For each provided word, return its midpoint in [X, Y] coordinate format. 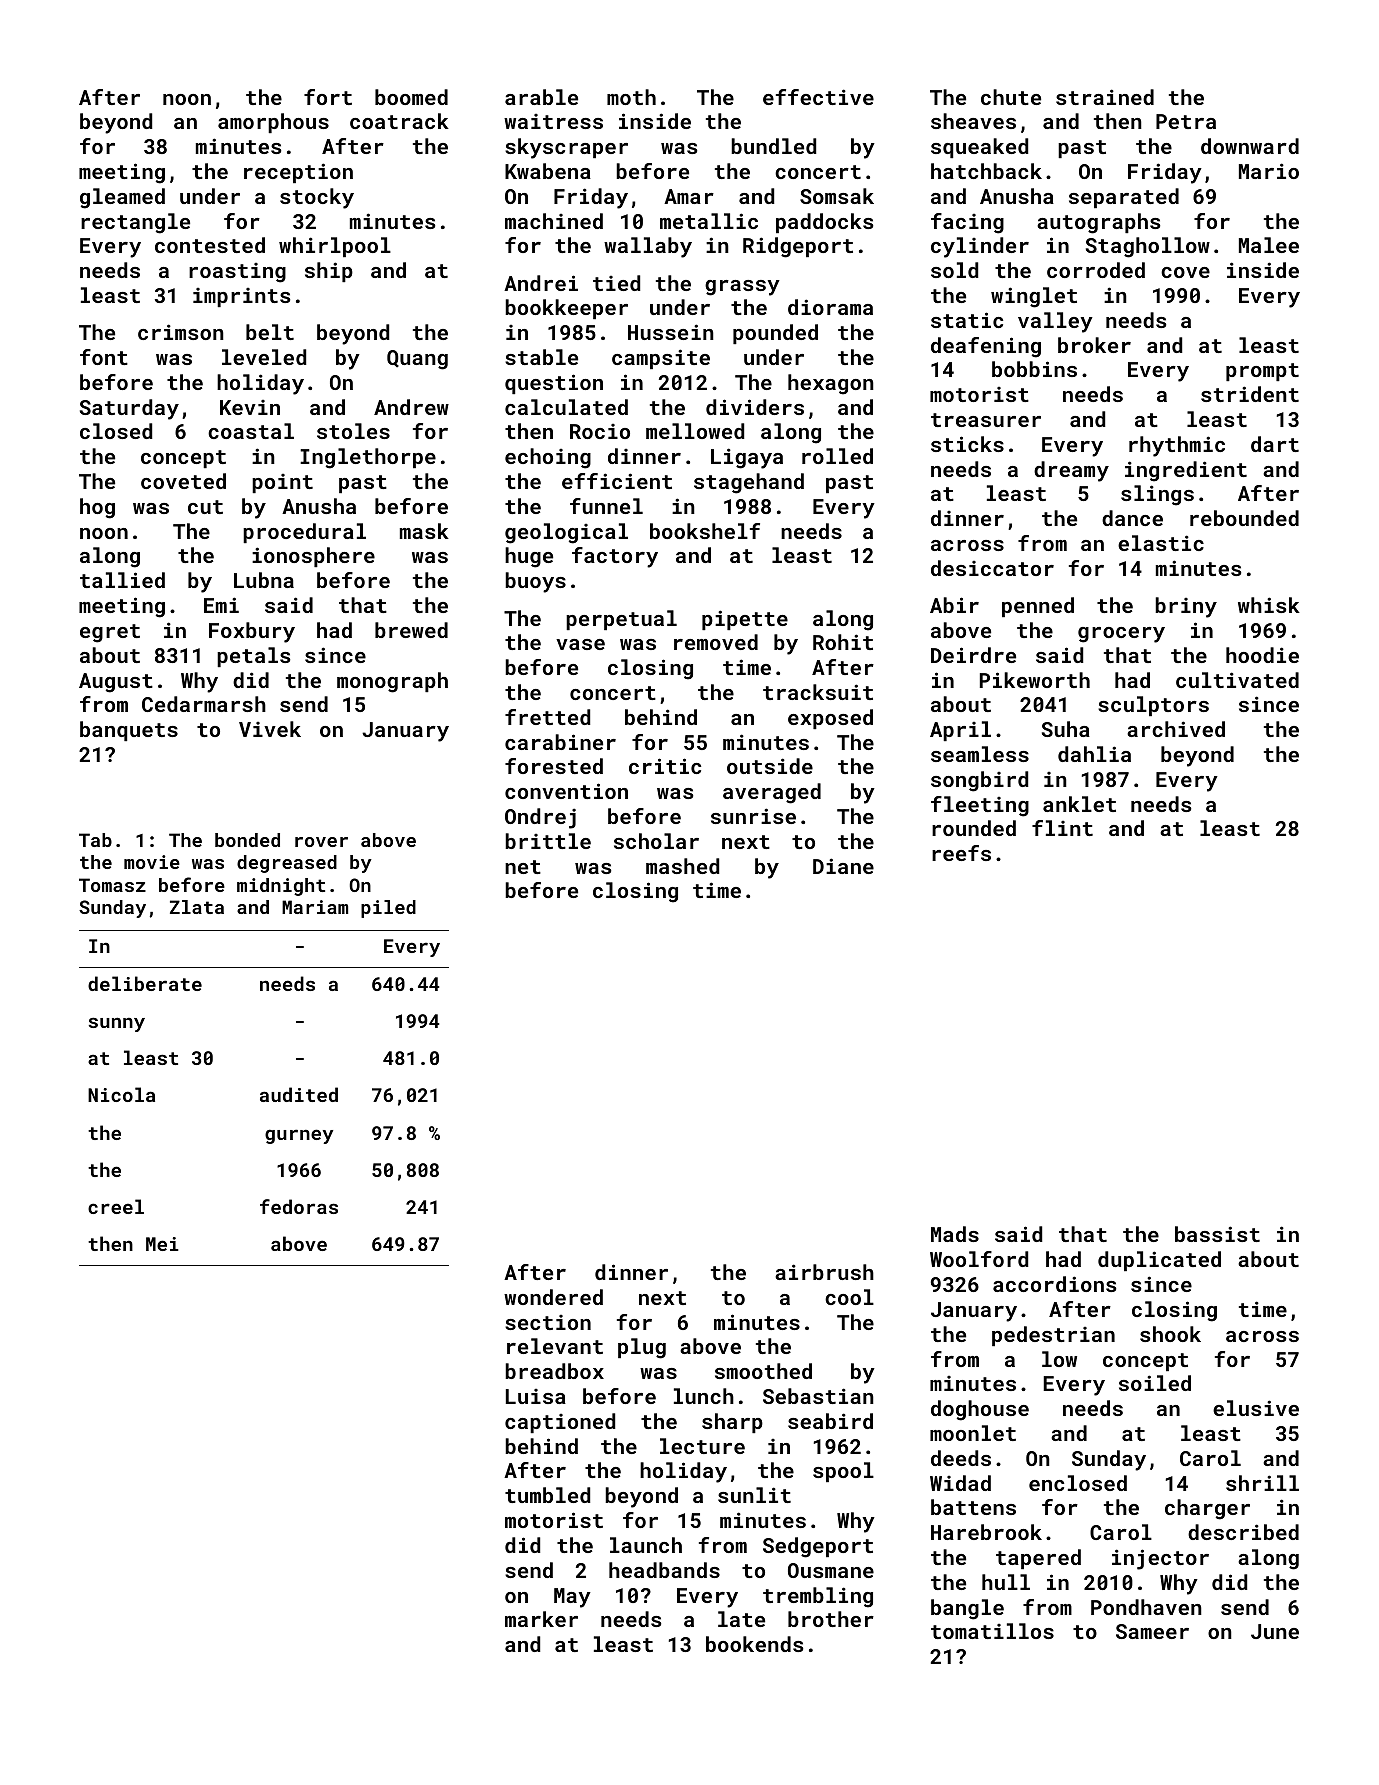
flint [1062, 828]
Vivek [270, 729]
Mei [162, 1244]
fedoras [299, 1206]
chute [1011, 97]
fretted [547, 717]
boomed [411, 97]
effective [818, 97]
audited [299, 1094]
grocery [1121, 635]
